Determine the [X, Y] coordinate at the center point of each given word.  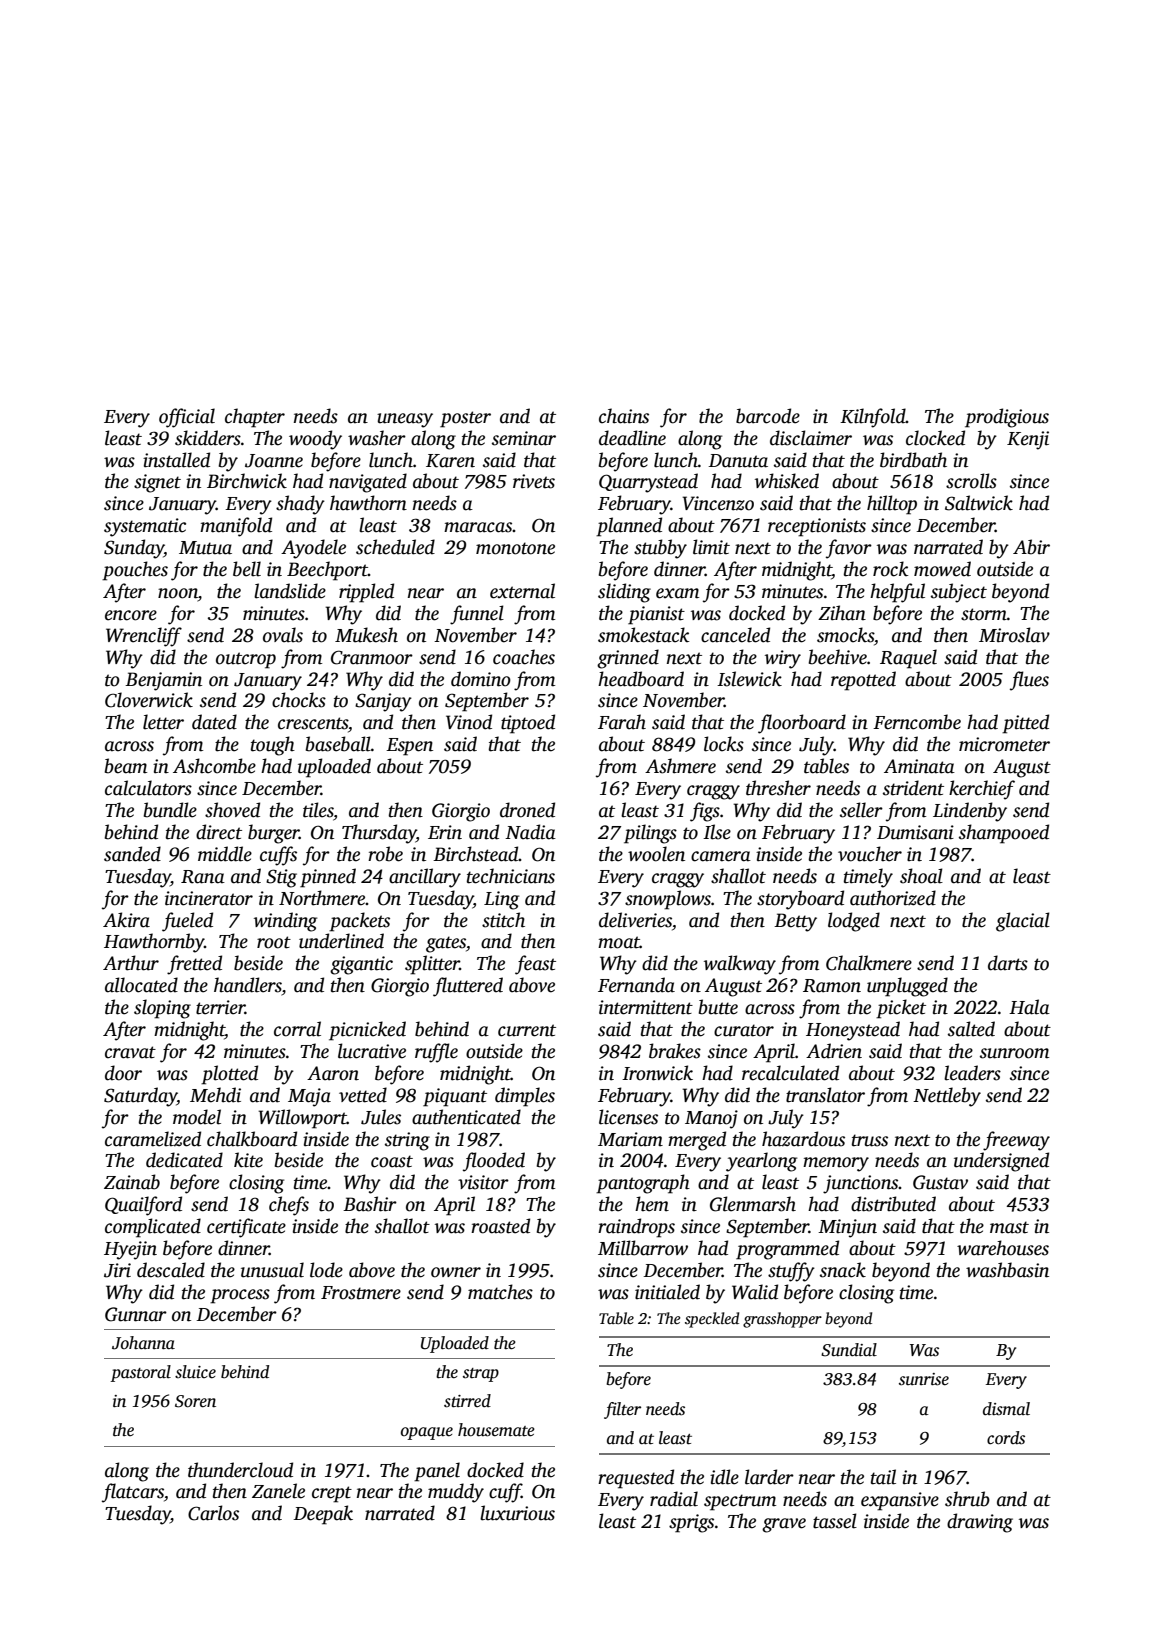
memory [836, 1164]
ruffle [436, 1053]
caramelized [153, 1139]
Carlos [213, 1513]
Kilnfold [873, 418]
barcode [768, 416]
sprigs [691, 1523]
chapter [255, 418]
